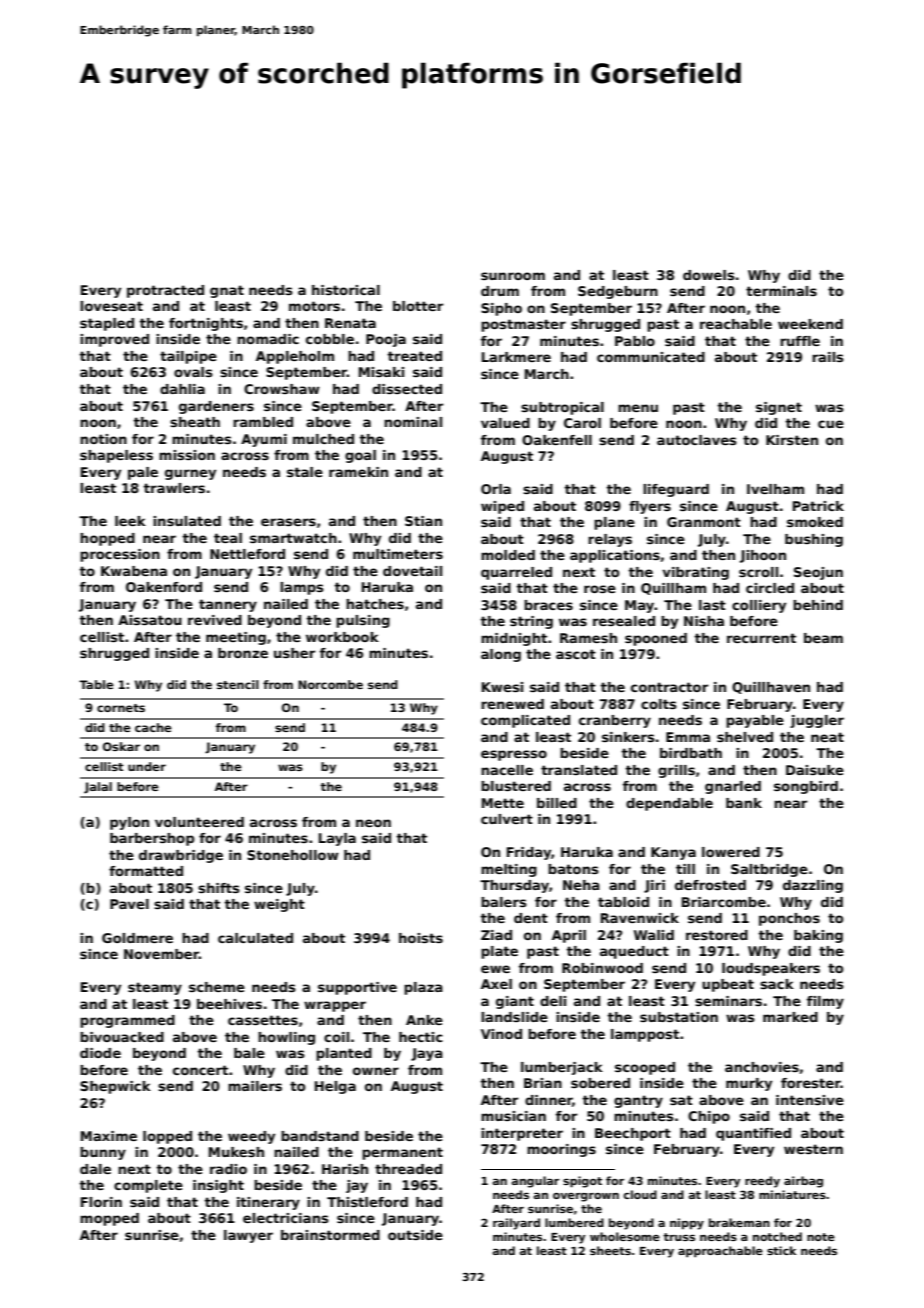 This page has height=1308, width=924. What do you see at coordinates (695, 573) in the page?
I see `vibrating` at bounding box center [695, 573].
